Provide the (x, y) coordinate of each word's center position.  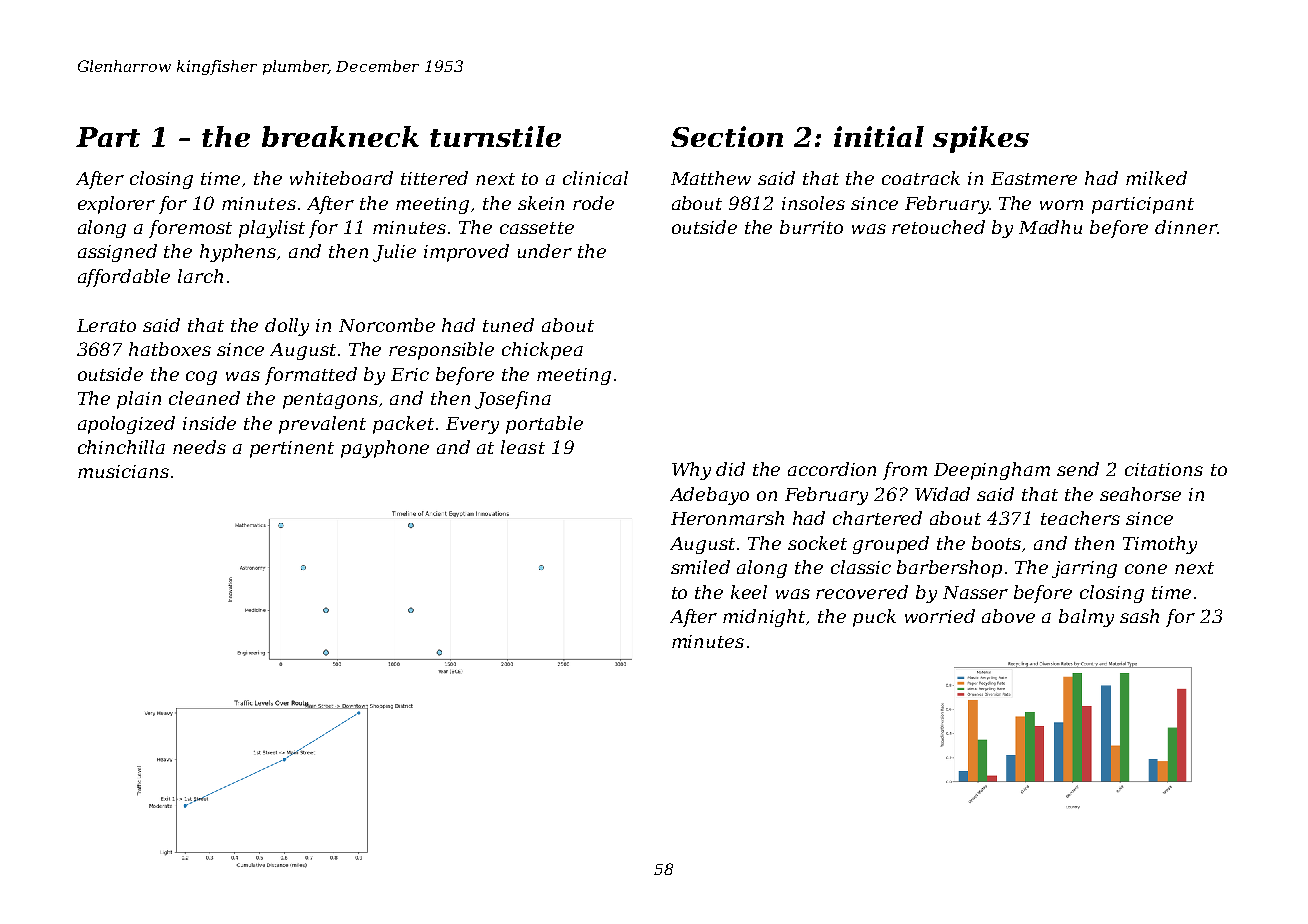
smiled (700, 567)
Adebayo (709, 496)
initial (879, 136)
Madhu (1050, 227)
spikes (981, 139)
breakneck (340, 136)
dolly (287, 327)
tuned (508, 325)
